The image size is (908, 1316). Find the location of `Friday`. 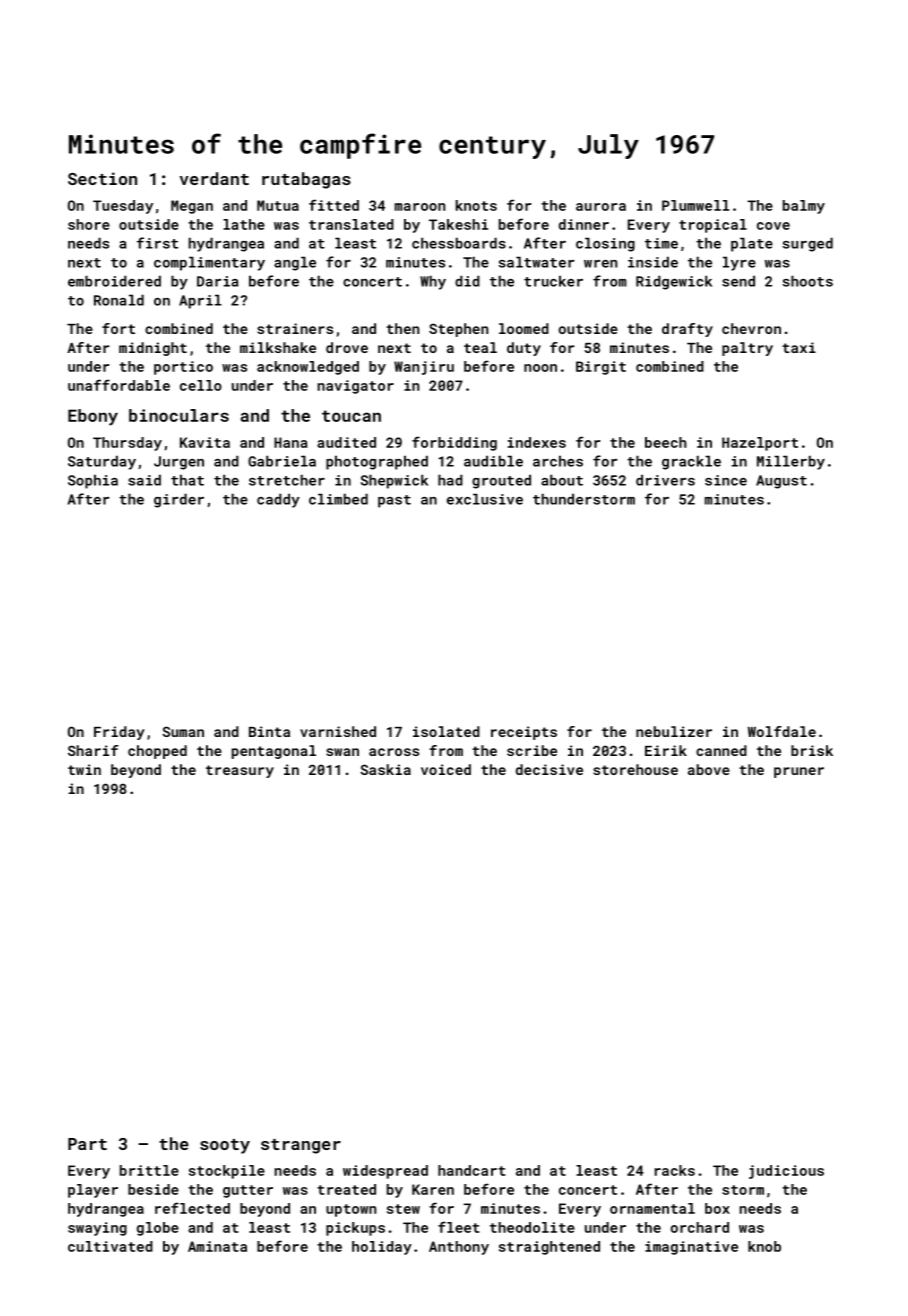

Friday is located at coordinates (119, 733).
